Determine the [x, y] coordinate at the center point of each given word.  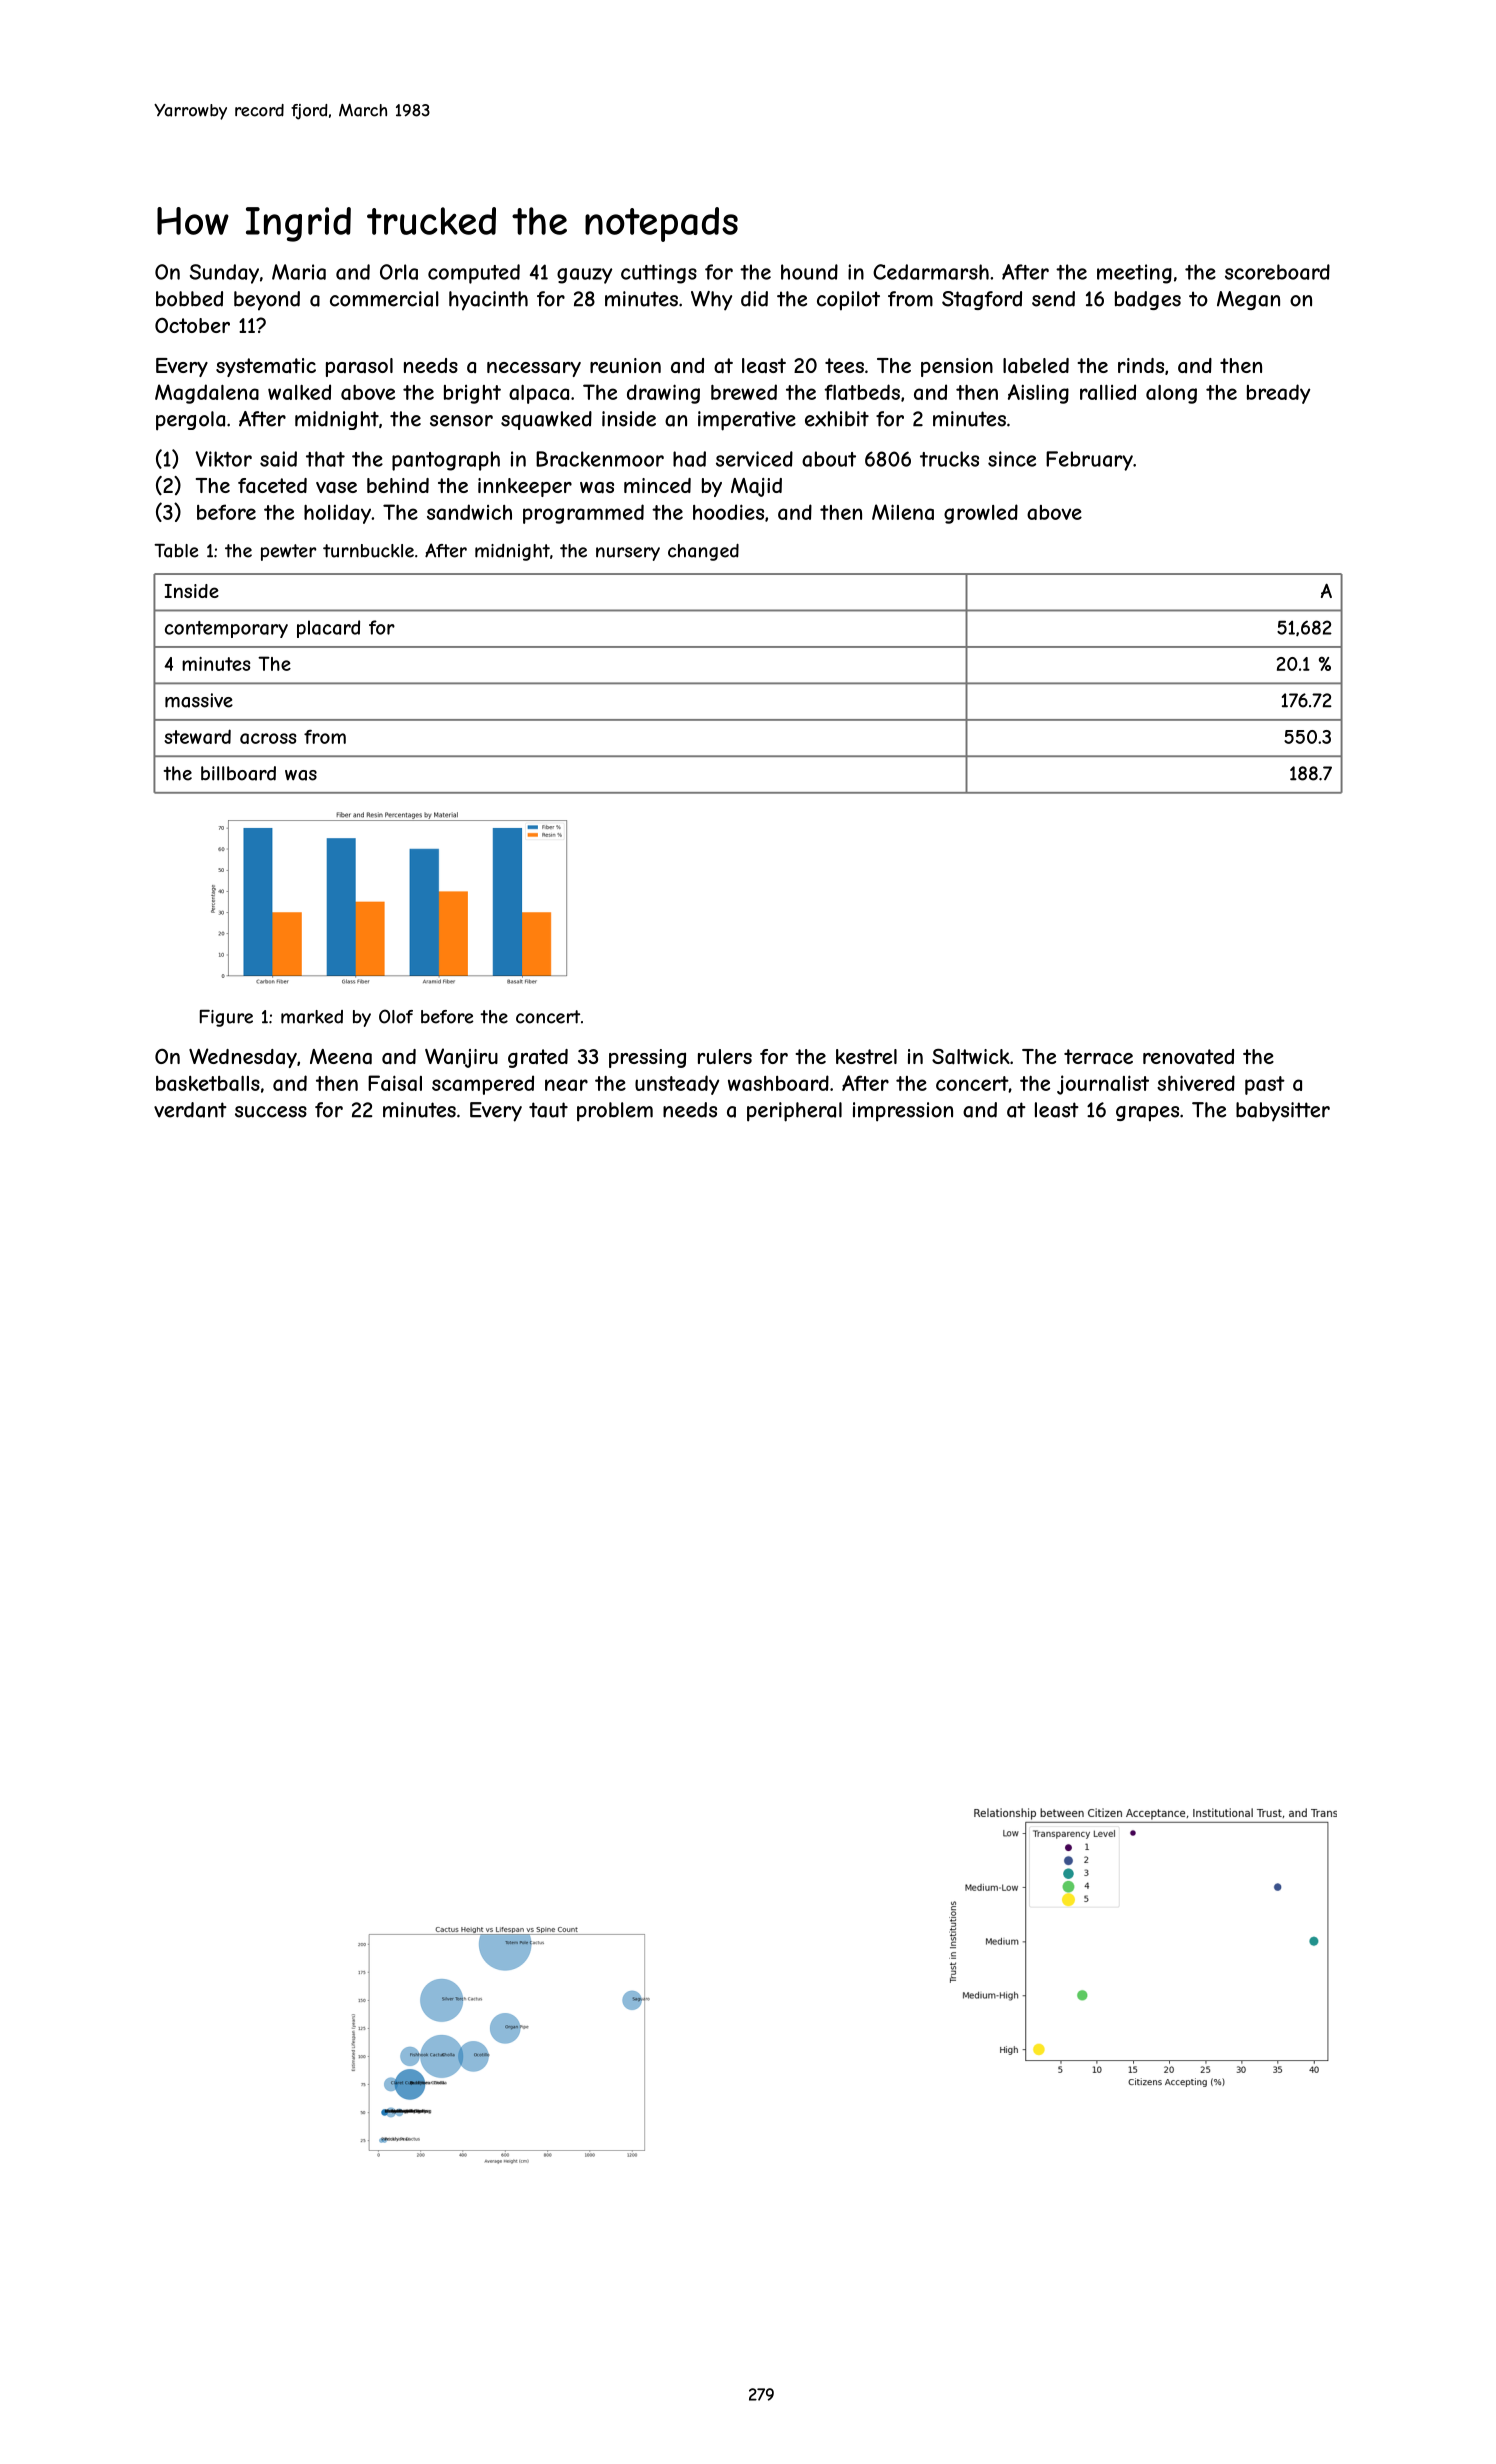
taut [548, 1110]
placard [328, 629]
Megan [1248, 300]
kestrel [866, 1056]
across [268, 738]
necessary [534, 369]
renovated [1188, 1056]
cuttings [659, 274]
